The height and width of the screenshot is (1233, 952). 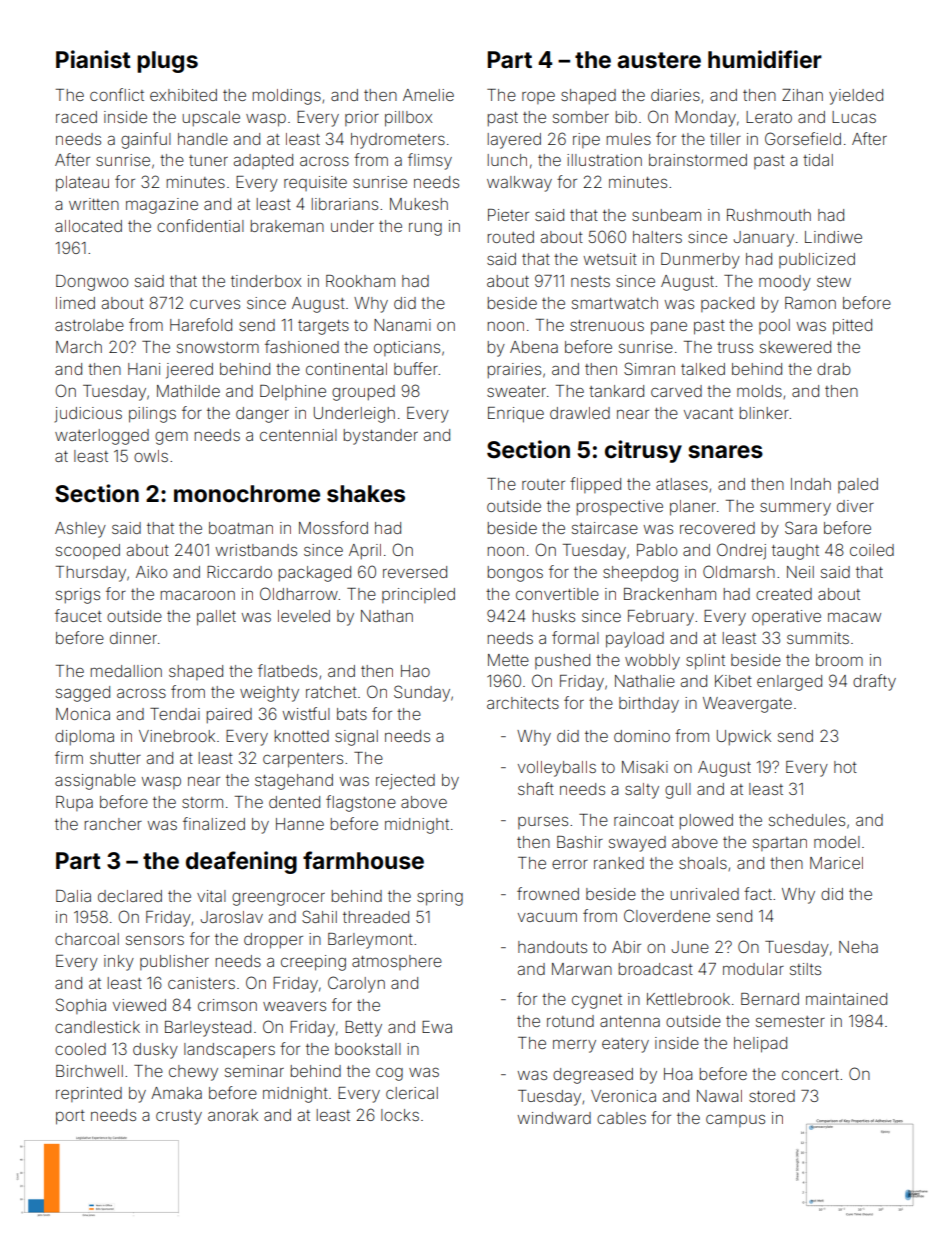 What do you see at coordinates (675, 95) in the screenshot?
I see `diaries` at bounding box center [675, 95].
